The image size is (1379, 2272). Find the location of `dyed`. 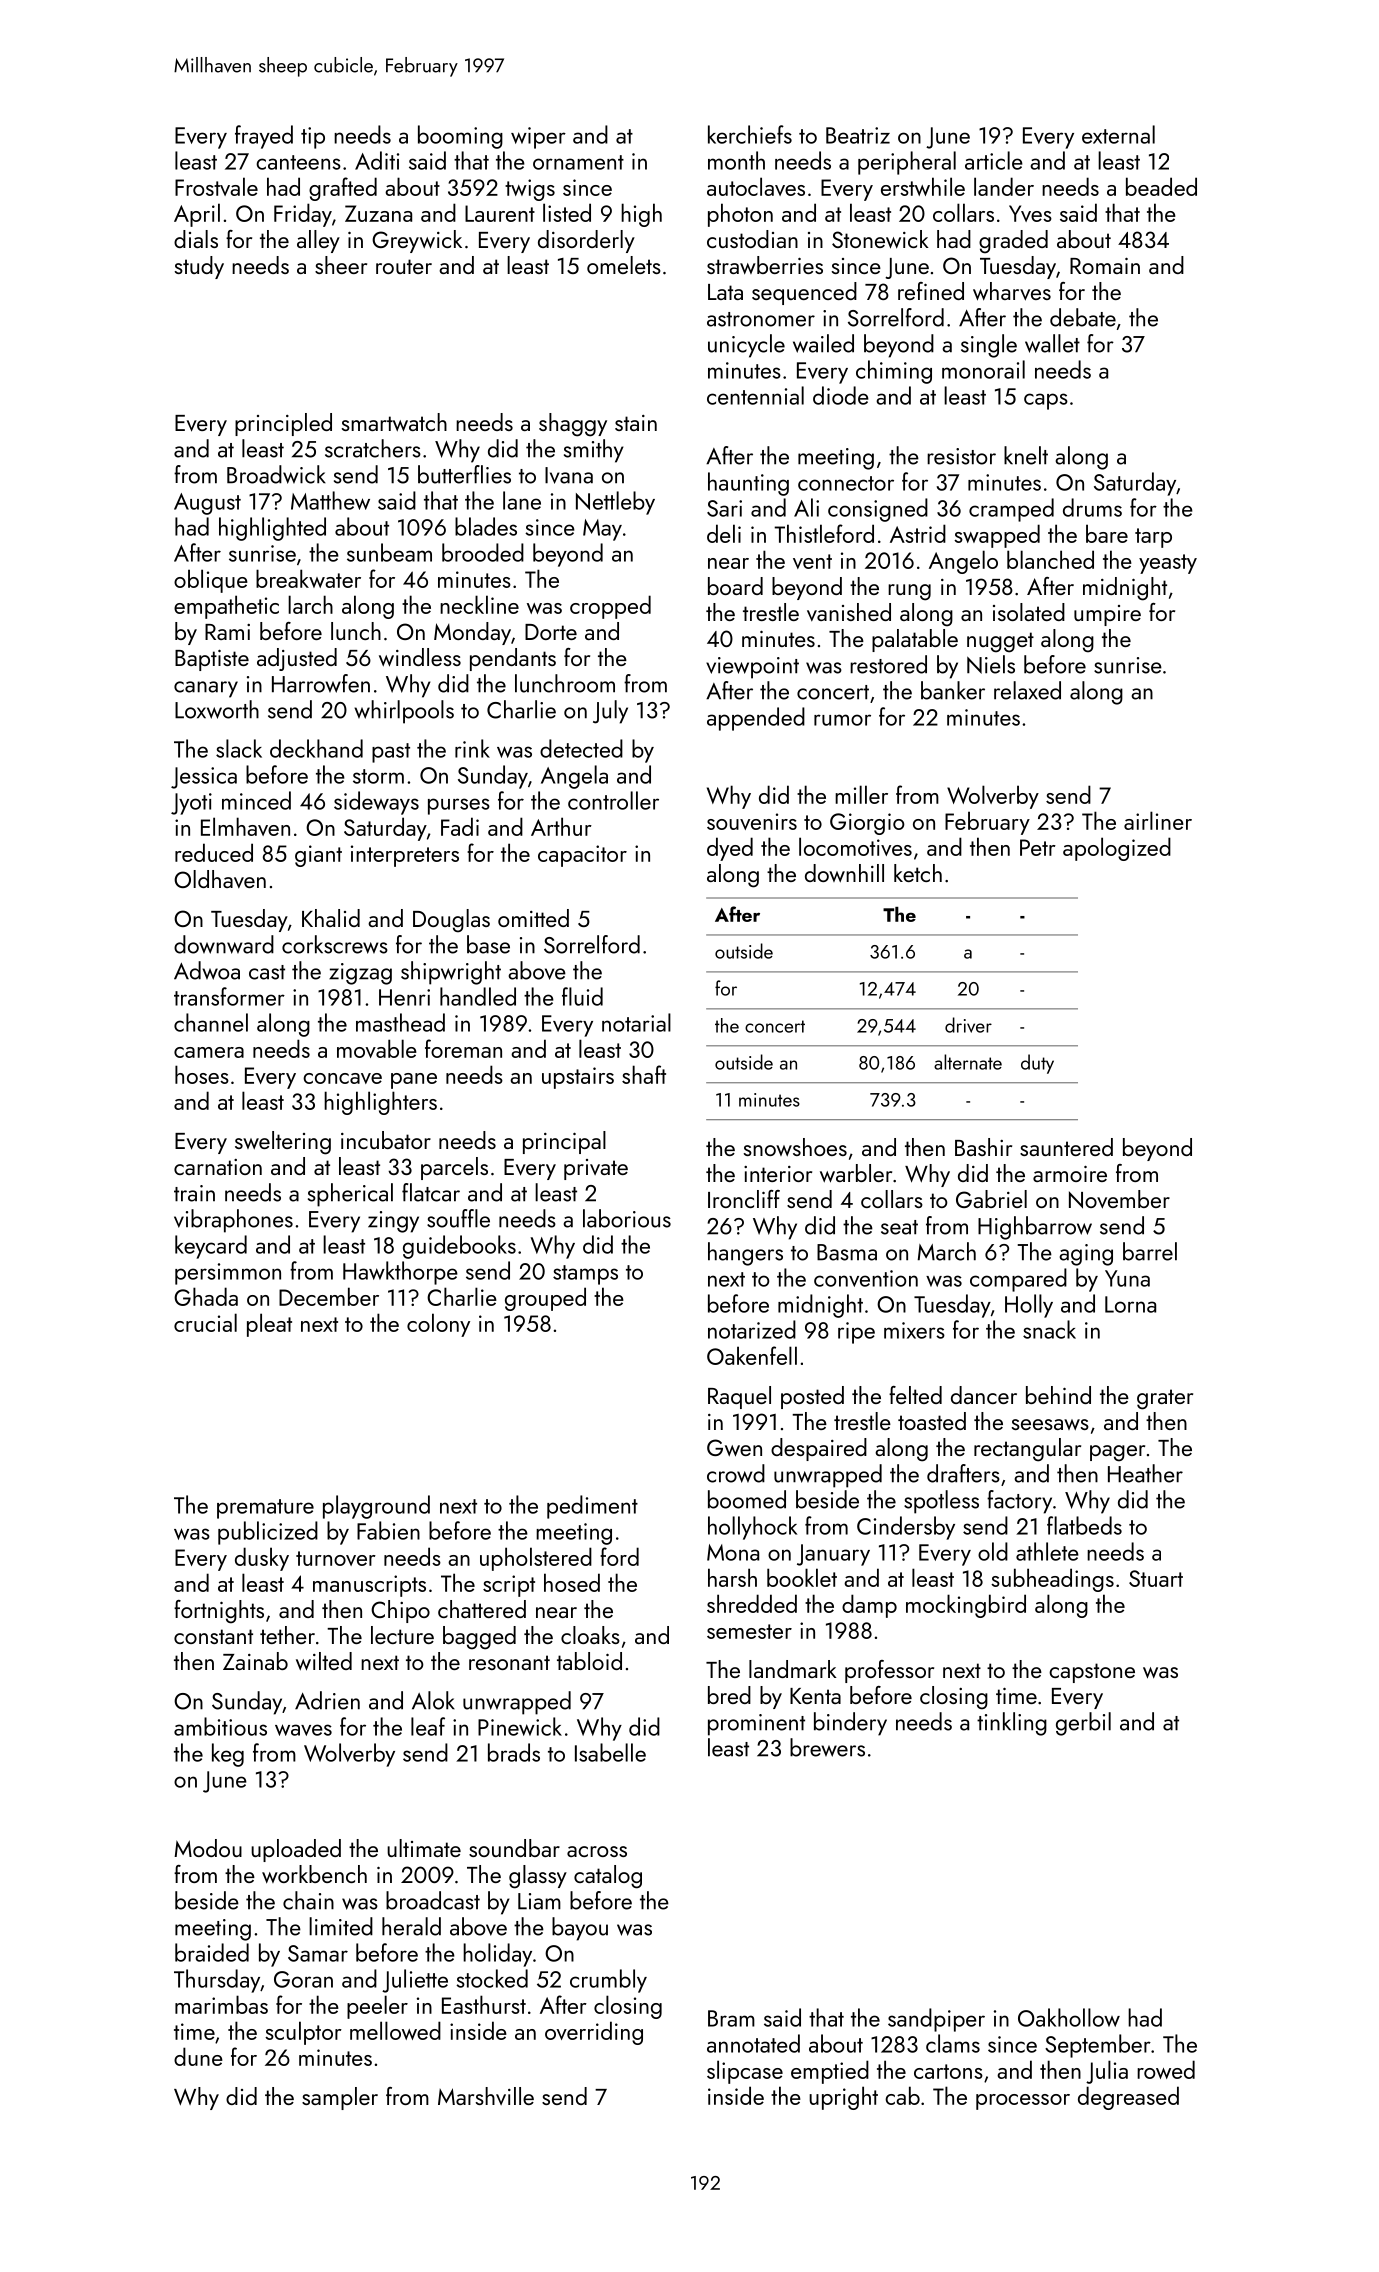

dyed is located at coordinates (730, 849).
